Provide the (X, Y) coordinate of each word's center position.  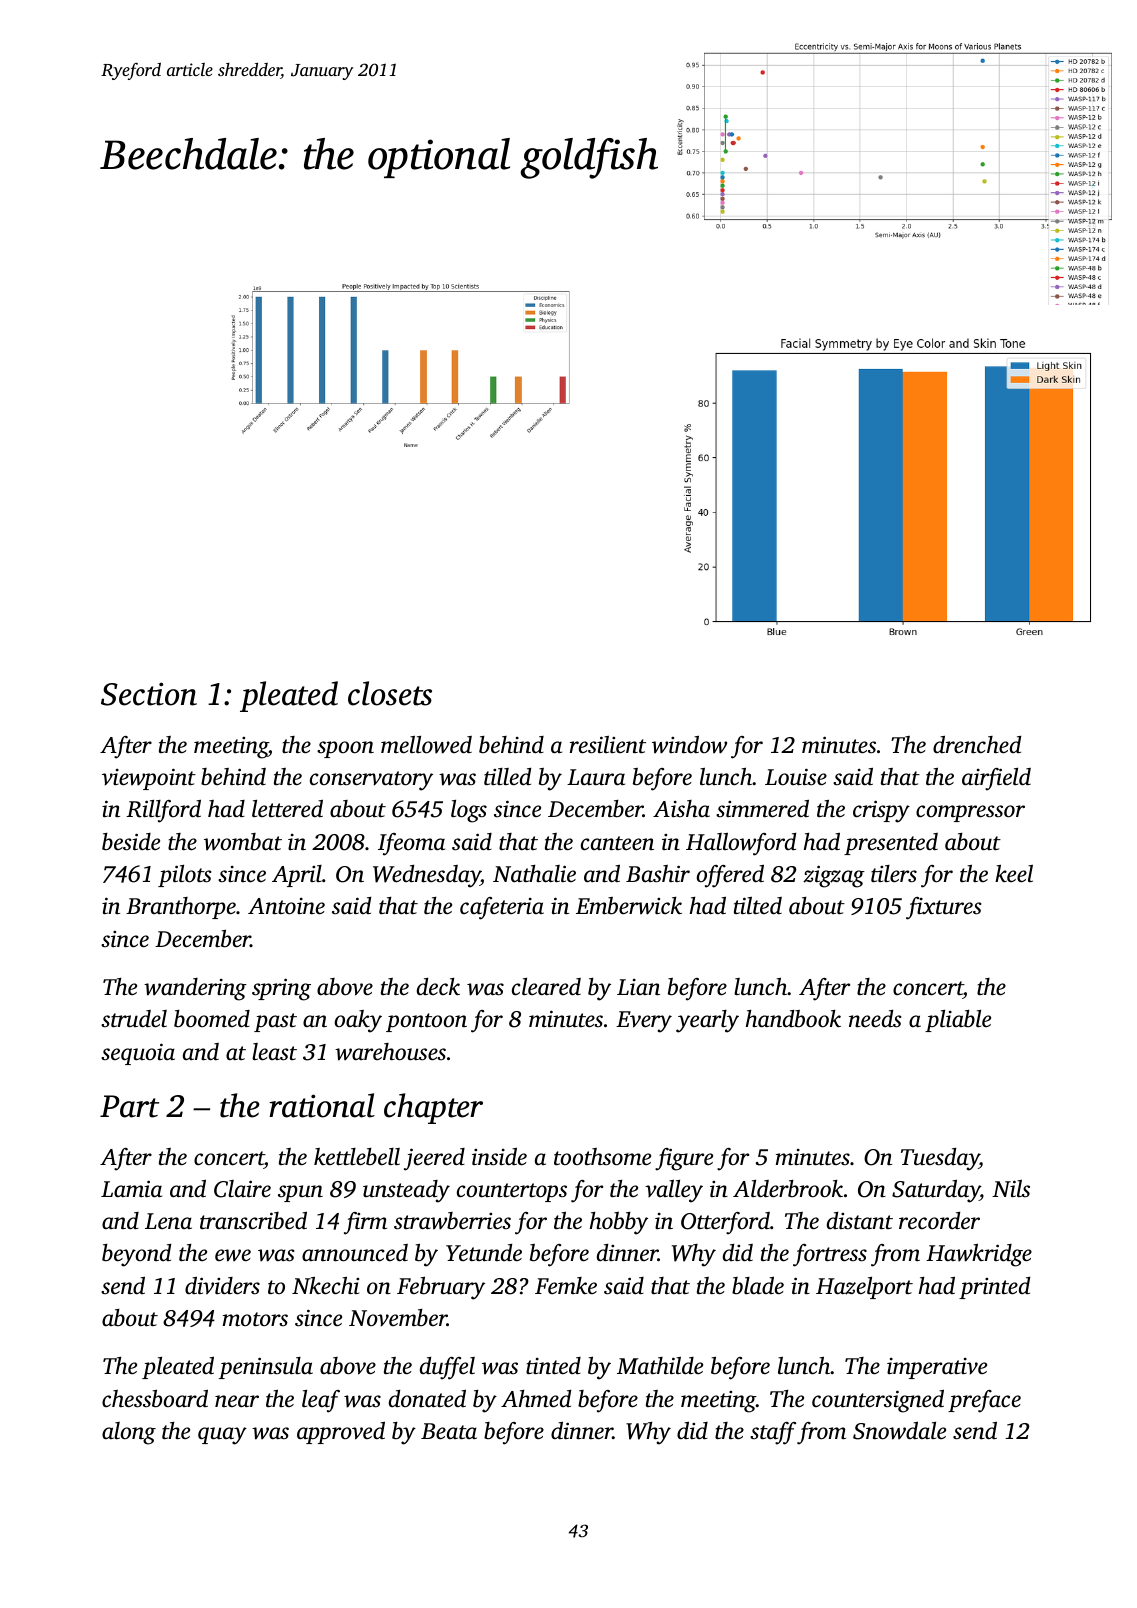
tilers (894, 874)
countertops (512, 1192)
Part (129, 1106)
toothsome (602, 1157)
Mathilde (660, 1365)
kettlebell (357, 1157)
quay (222, 1436)
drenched (977, 745)
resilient (608, 745)
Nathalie (534, 874)
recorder (939, 1221)
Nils (1011, 1188)
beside (131, 842)
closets (390, 693)
